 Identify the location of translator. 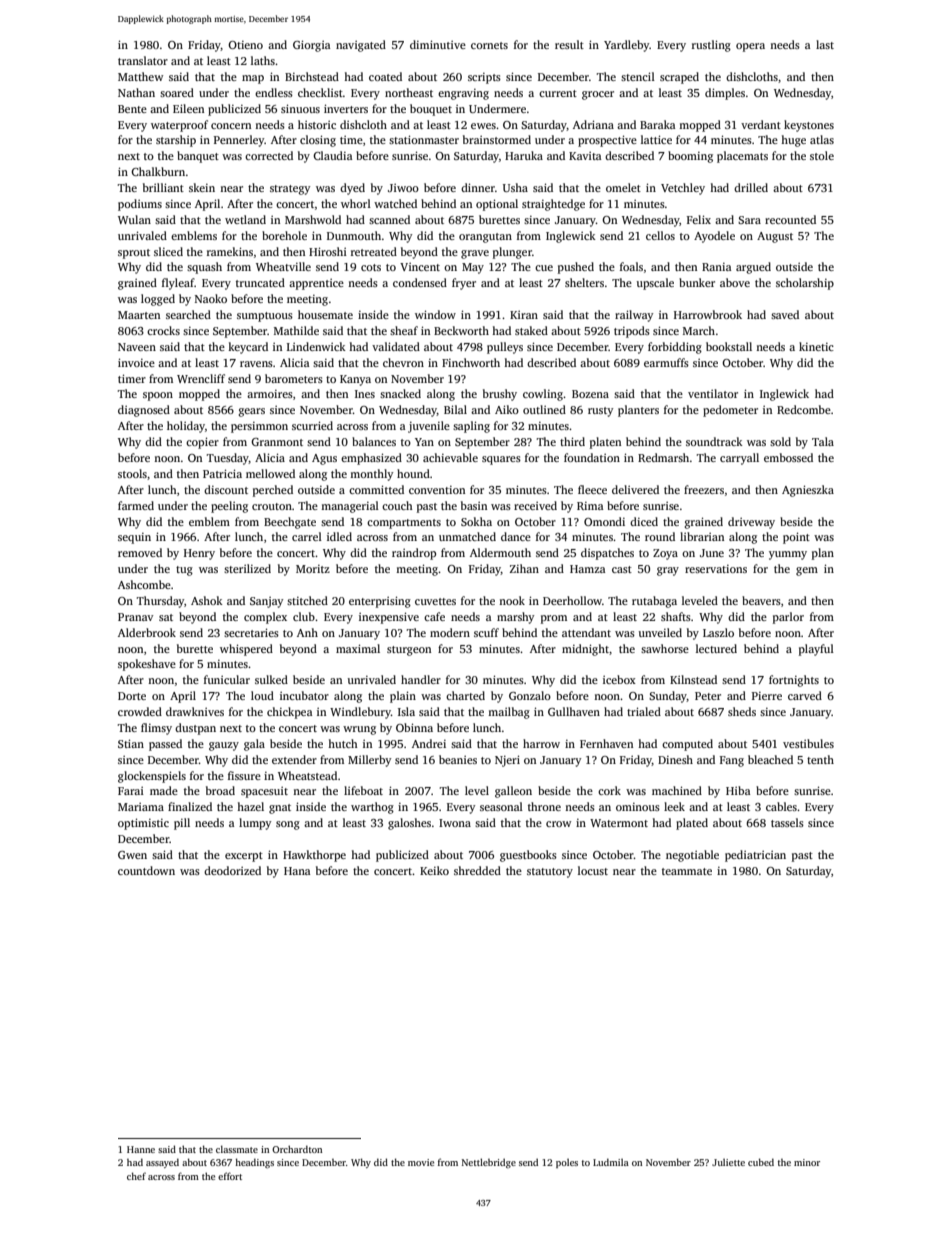
(143, 60).
